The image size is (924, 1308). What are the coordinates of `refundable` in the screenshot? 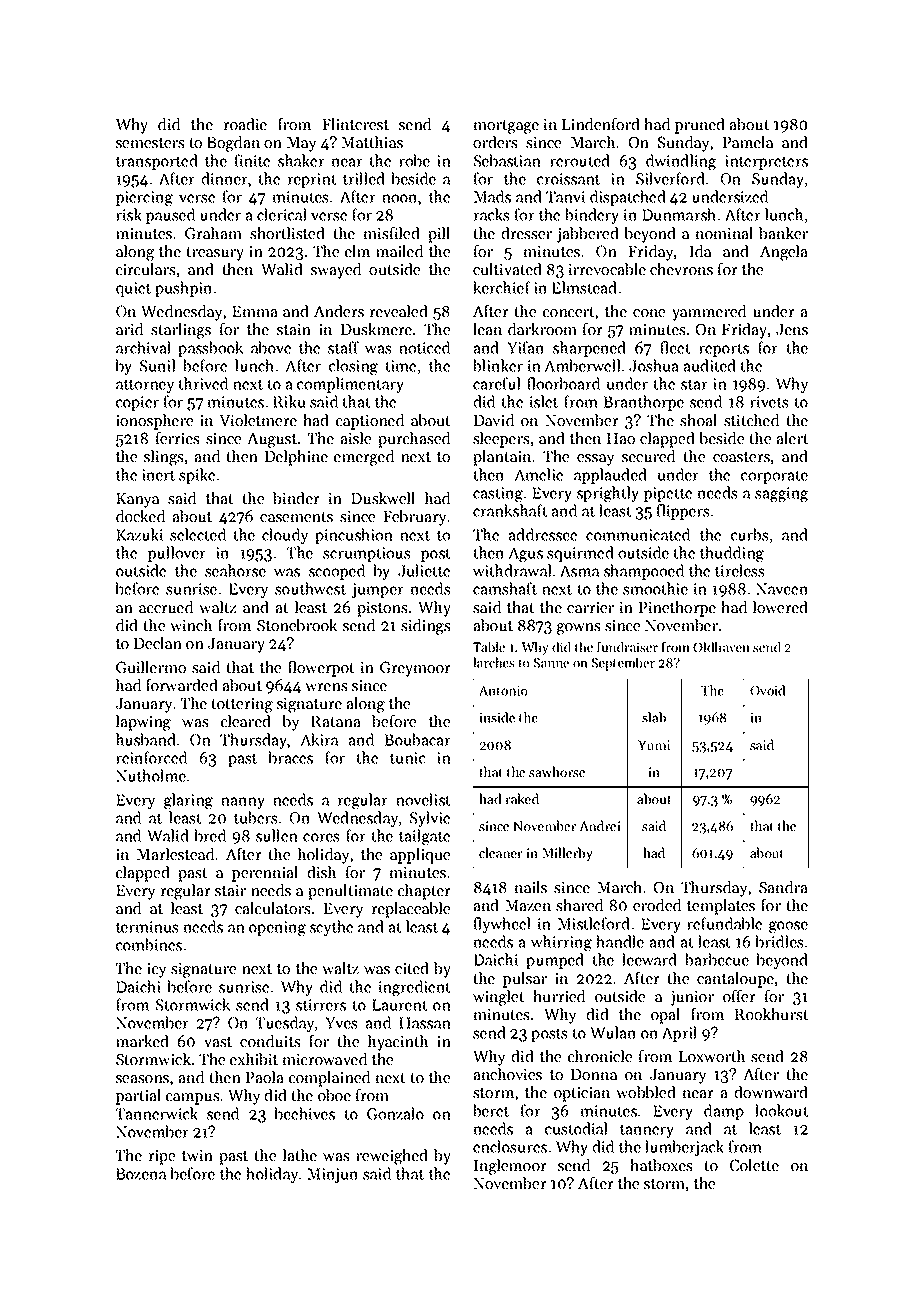 It's located at (724, 923).
